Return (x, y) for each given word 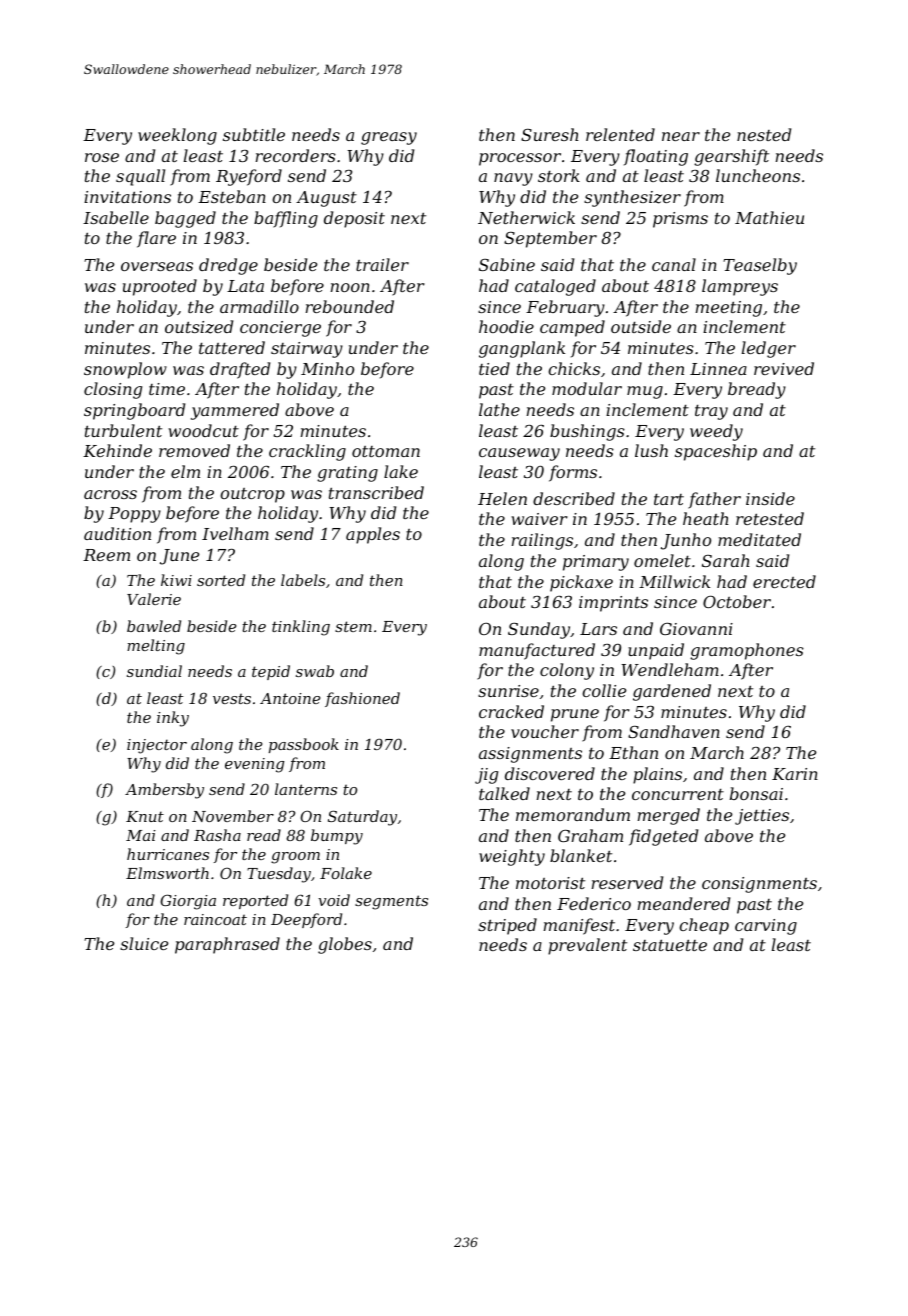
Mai (141, 835)
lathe (499, 409)
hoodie (506, 326)
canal (674, 264)
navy (513, 179)
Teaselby (760, 266)
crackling (307, 452)
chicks (574, 368)
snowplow (125, 370)
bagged (185, 219)
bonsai (756, 793)
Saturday (362, 818)
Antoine (290, 698)
